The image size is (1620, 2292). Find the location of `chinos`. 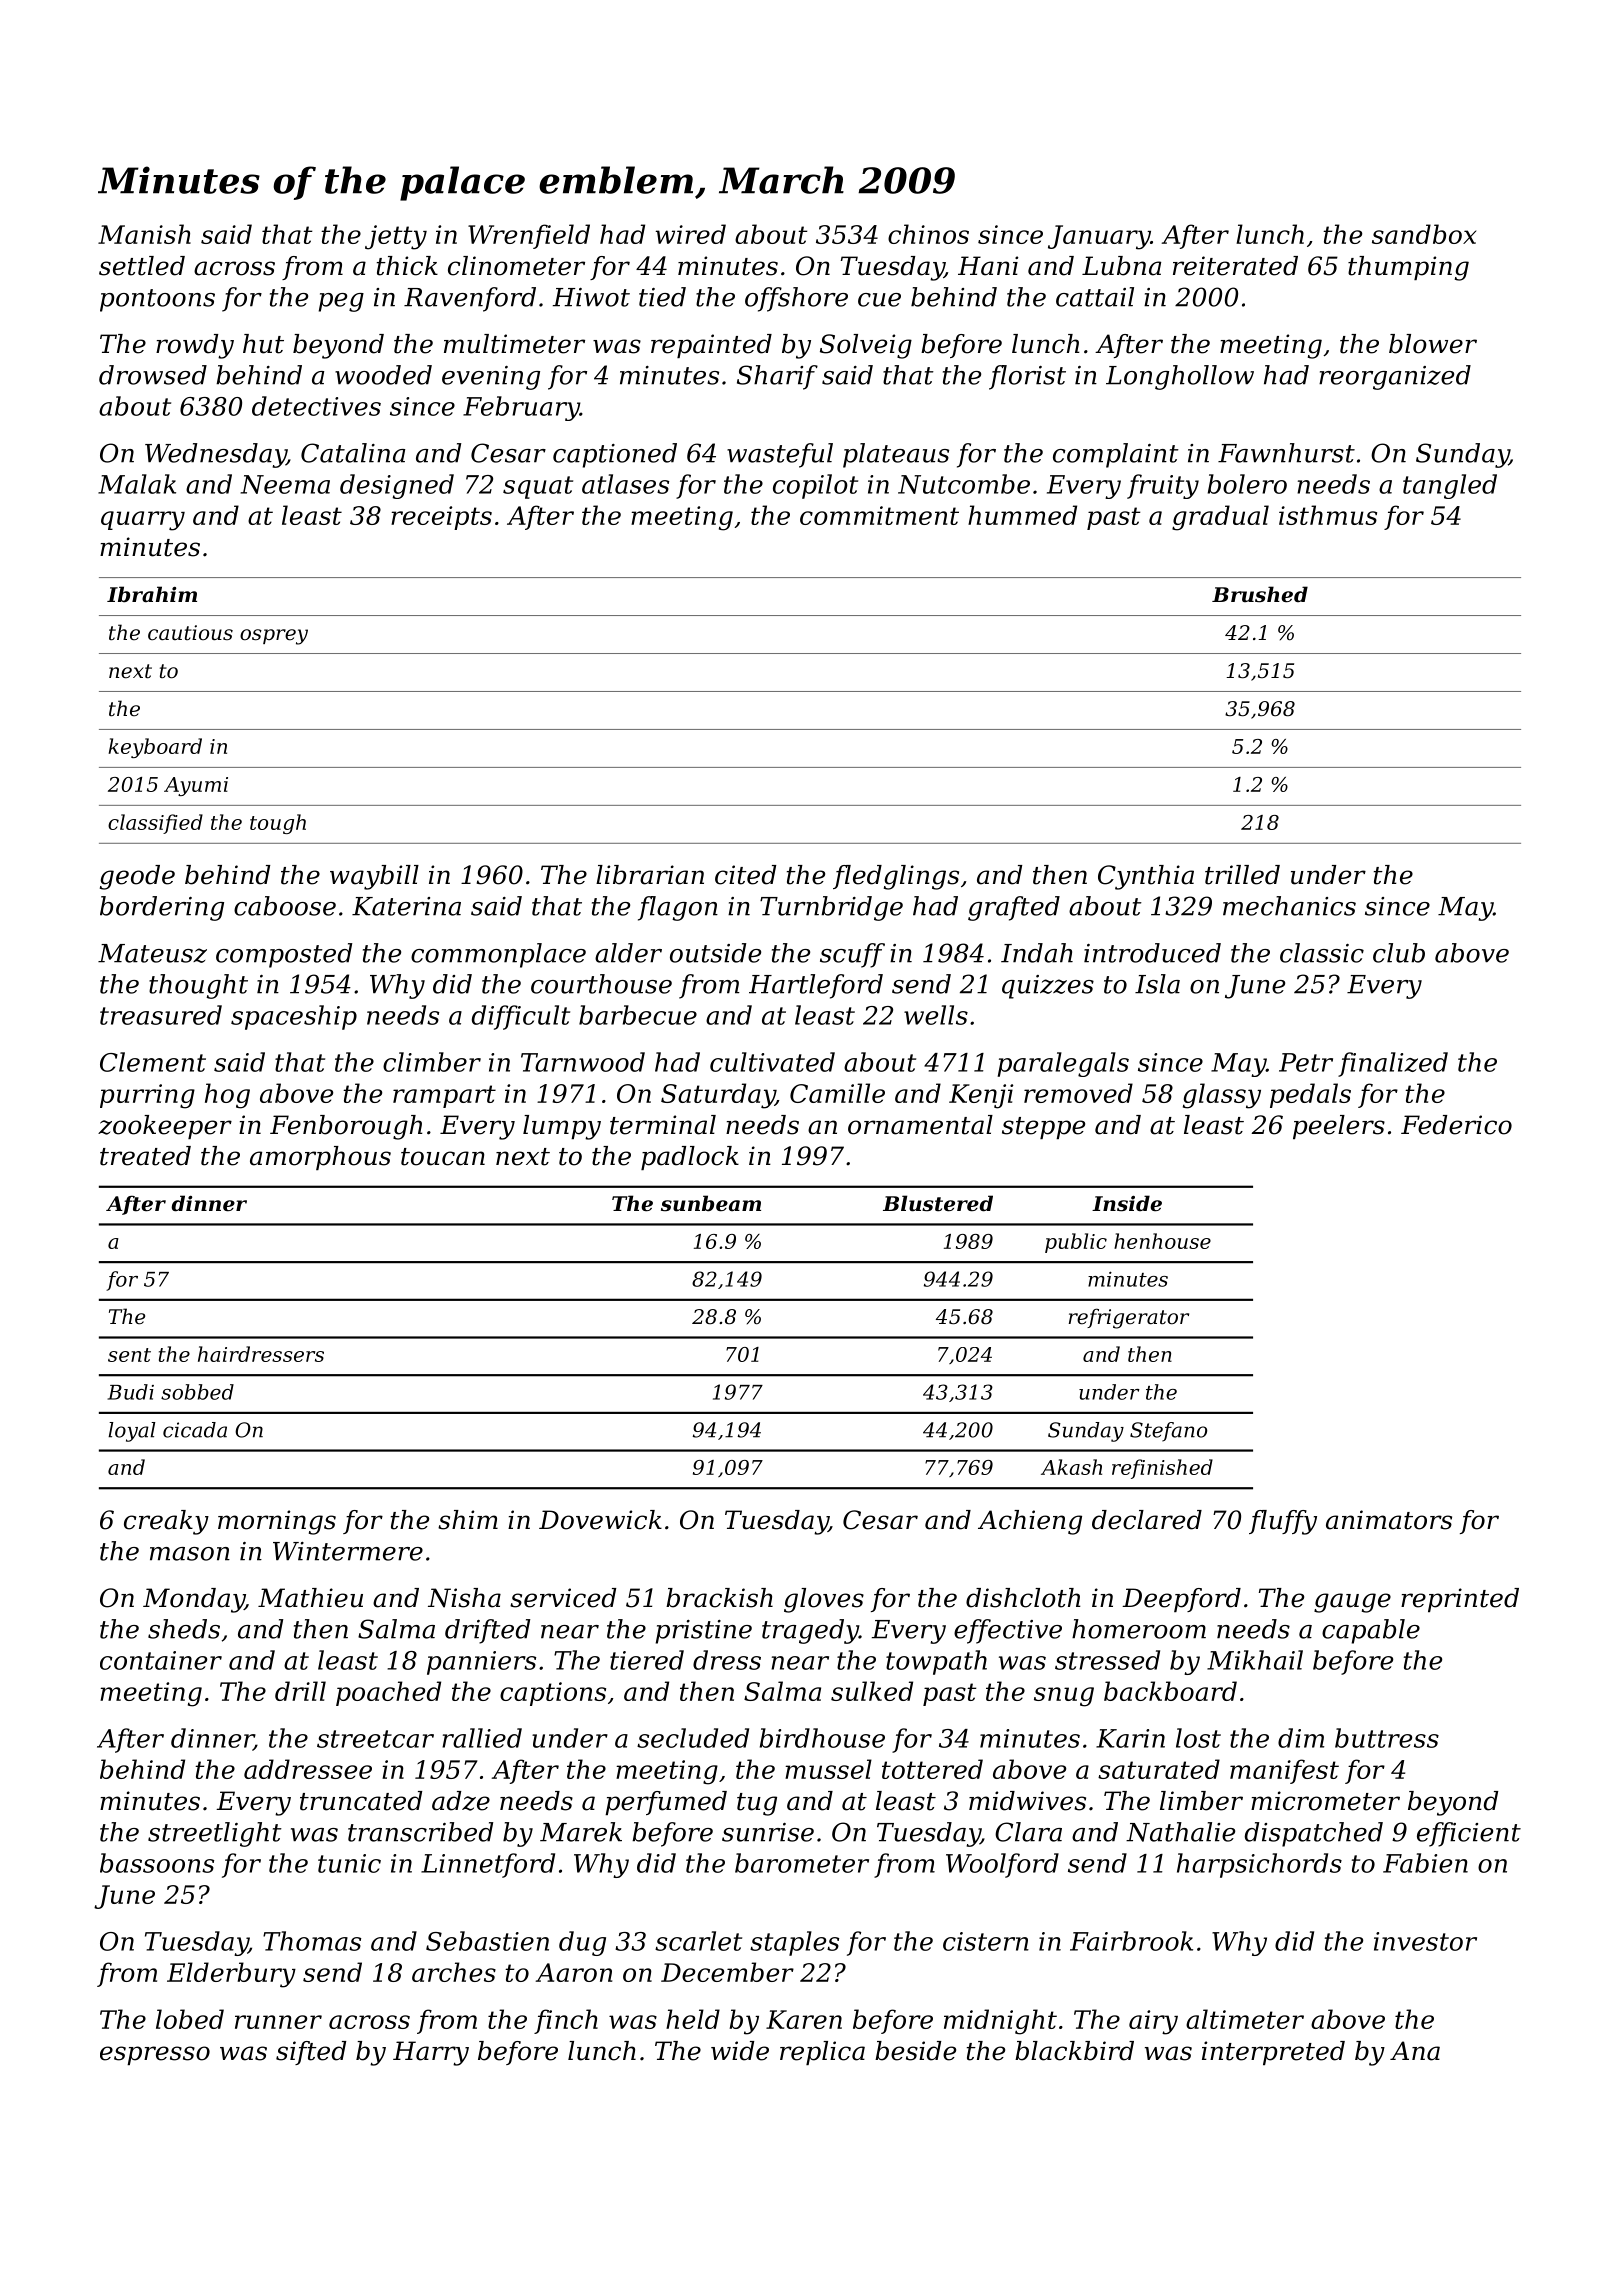

chinos is located at coordinates (928, 234).
